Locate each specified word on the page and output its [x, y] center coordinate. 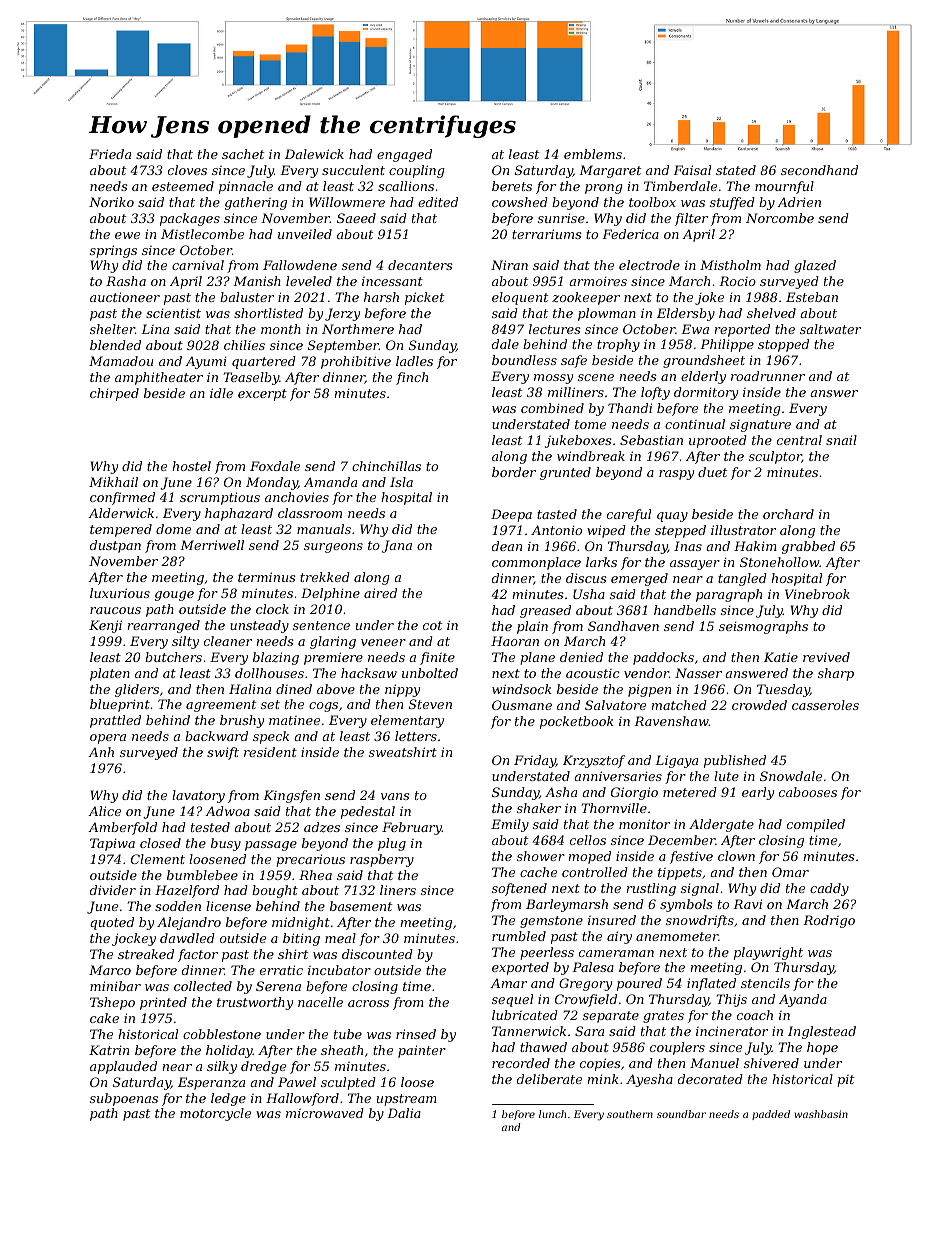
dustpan [115, 546]
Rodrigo [829, 921]
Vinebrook [817, 594]
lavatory [198, 796]
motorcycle [215, 1114]
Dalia [404, 1113]
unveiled [305, 234]
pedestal [368, 812]
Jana [397, 546]
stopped [783, 345]
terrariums [546, 234]
